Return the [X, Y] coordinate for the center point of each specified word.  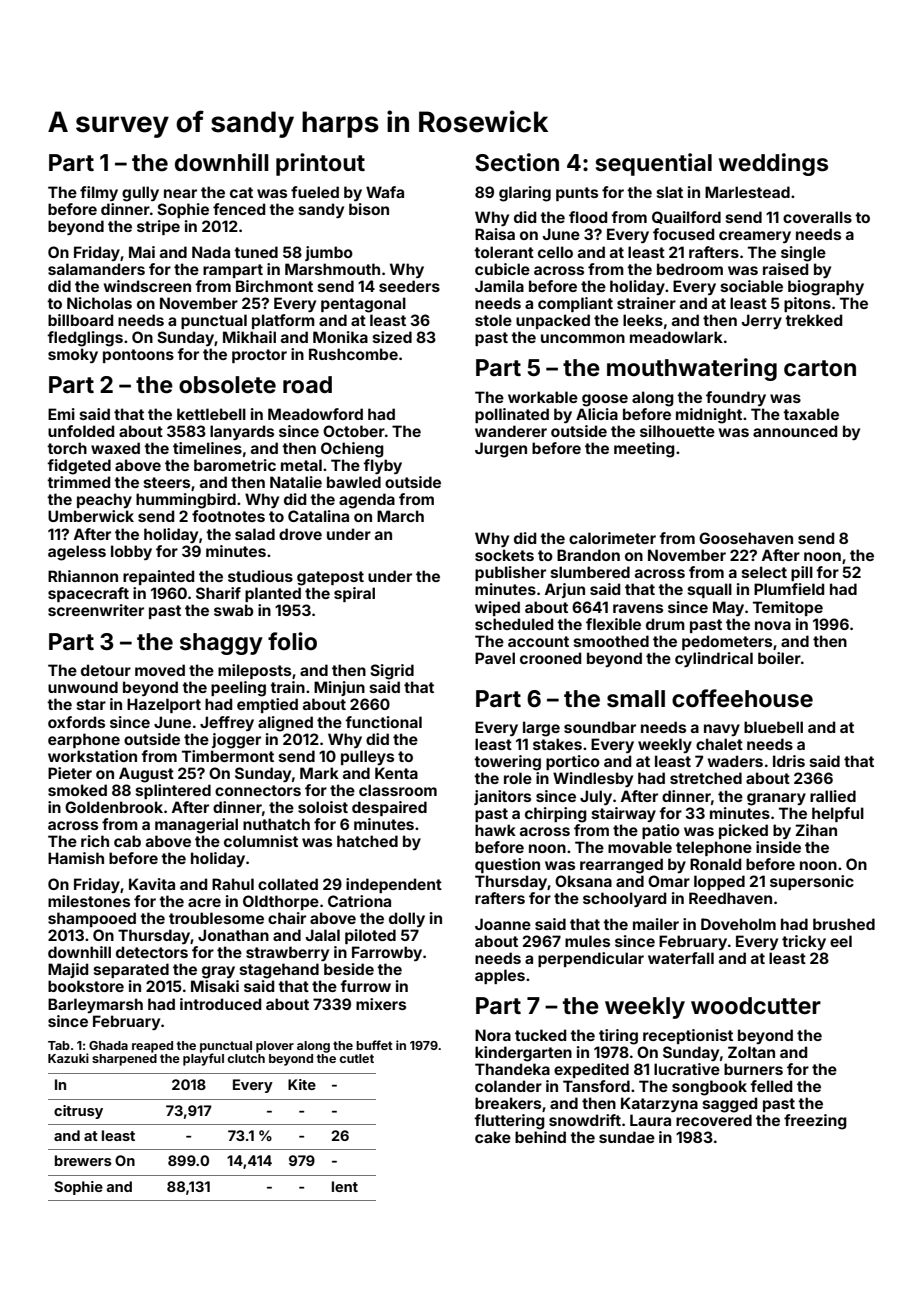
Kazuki [68, 1058]
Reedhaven [730, 898]
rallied [833, 796]
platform [283, 321]
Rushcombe [353, 354]
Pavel [495, 658]
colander [508, 1086]
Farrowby [387, 953]
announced [795, 431]
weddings [773, 164]
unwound [83, 687]
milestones [89, 901]
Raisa [495, 234]
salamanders [96, 269]
